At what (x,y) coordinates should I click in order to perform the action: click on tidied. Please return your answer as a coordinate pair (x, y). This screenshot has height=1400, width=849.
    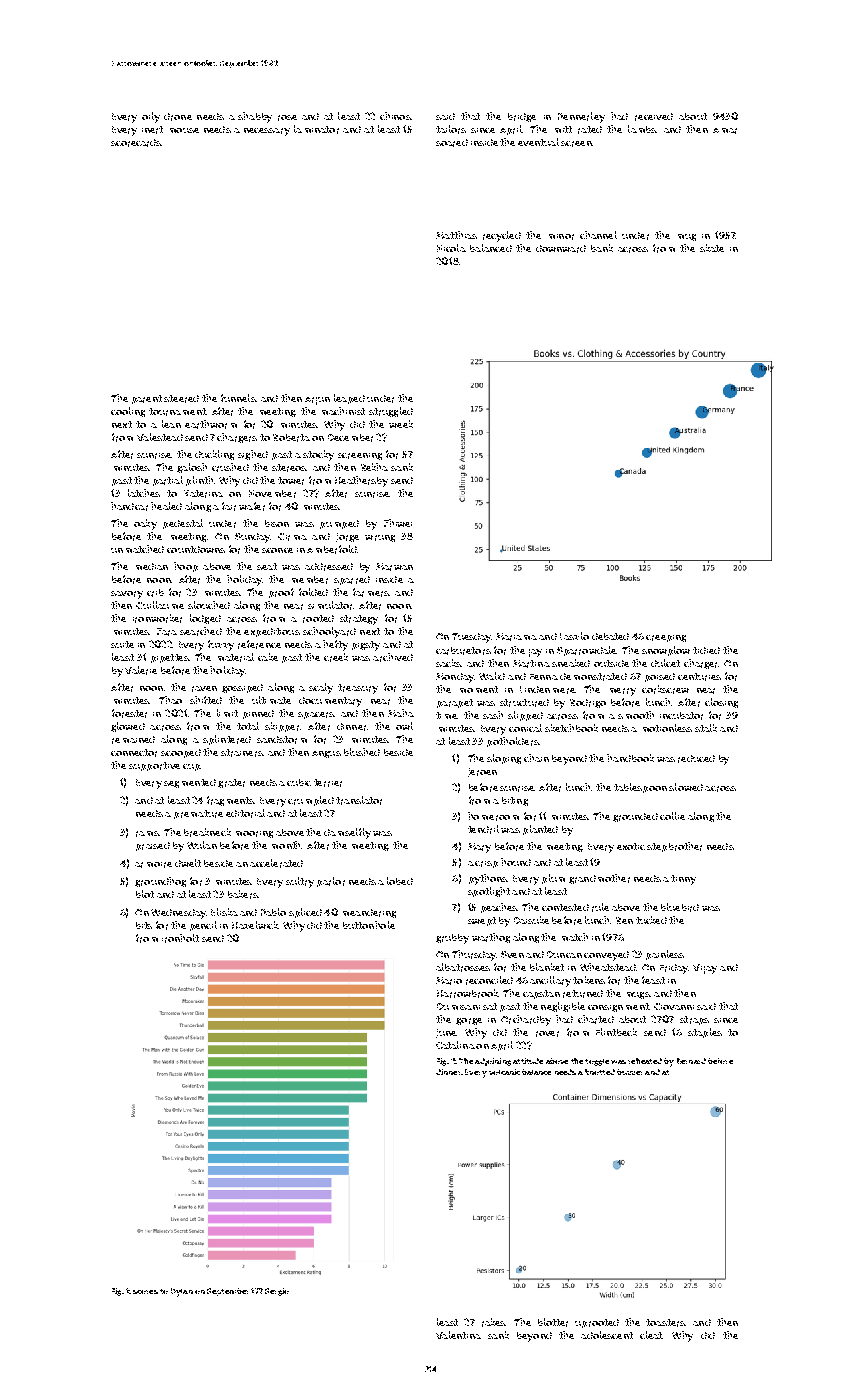
    Looking at the image, I should click on (706, 650).
